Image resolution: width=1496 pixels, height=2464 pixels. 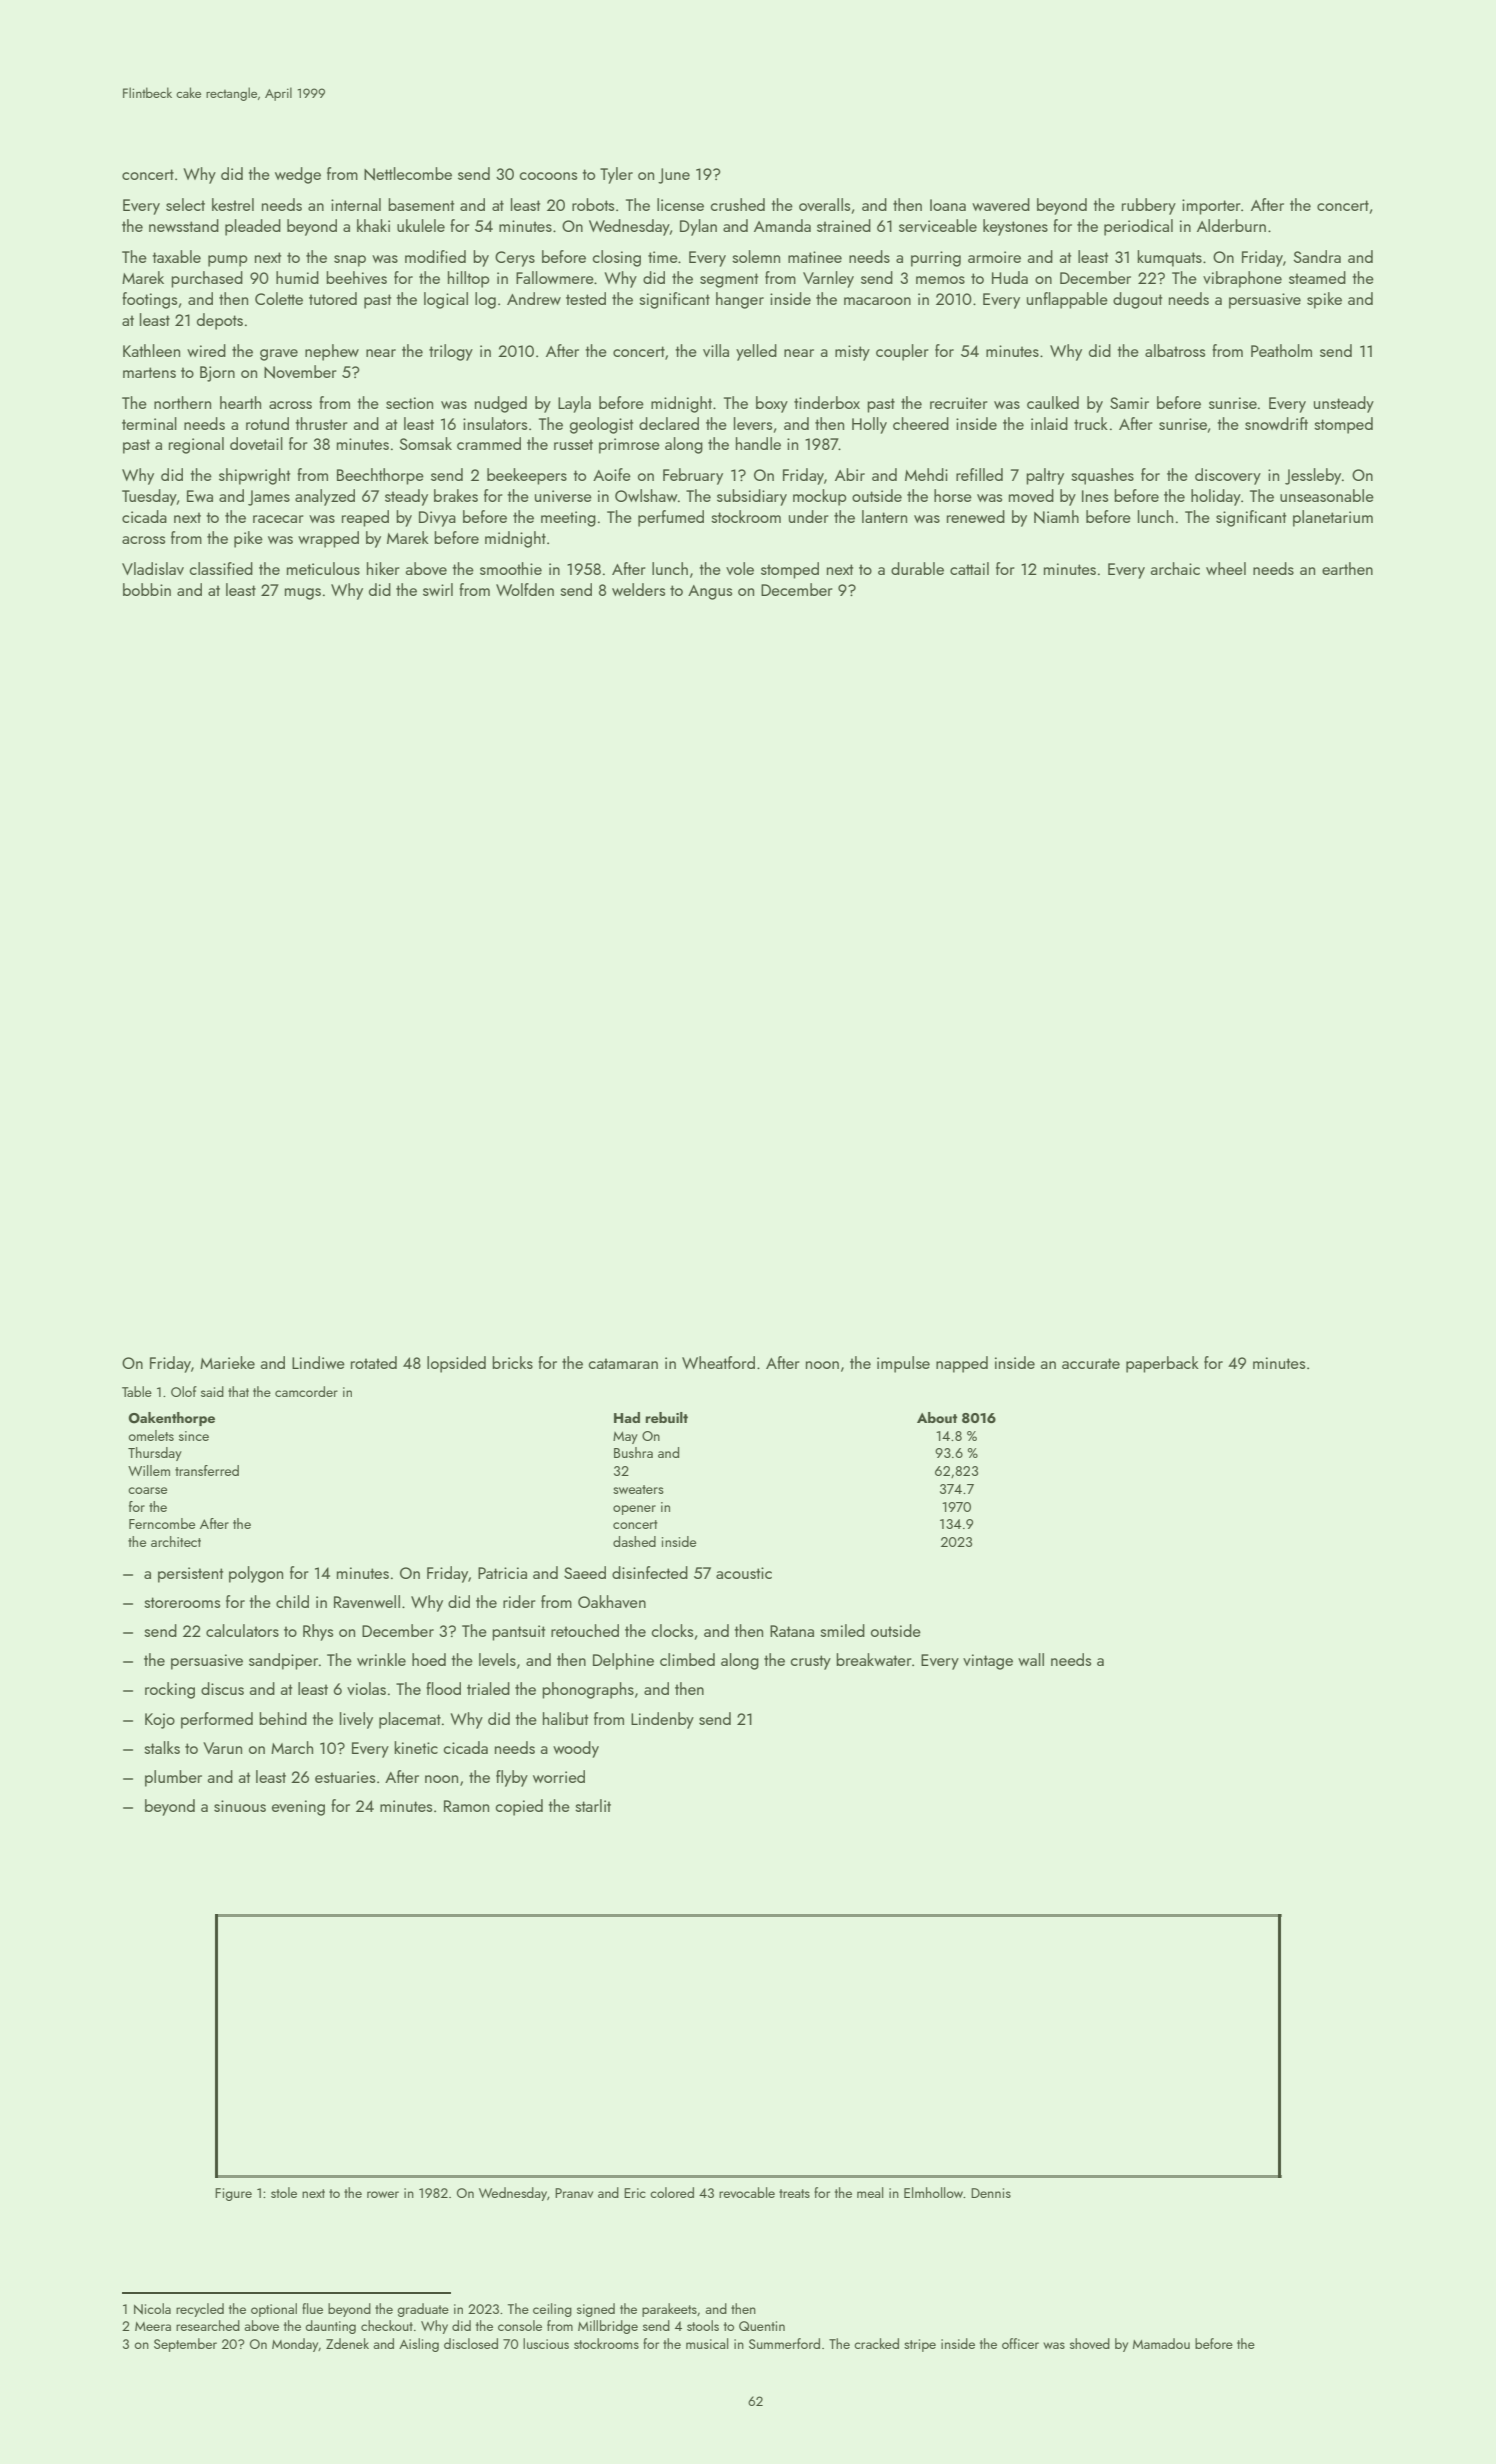 What do you see at coordinates (917, 568) in the document?
I see `durable` at bounding box center [917, 568].
